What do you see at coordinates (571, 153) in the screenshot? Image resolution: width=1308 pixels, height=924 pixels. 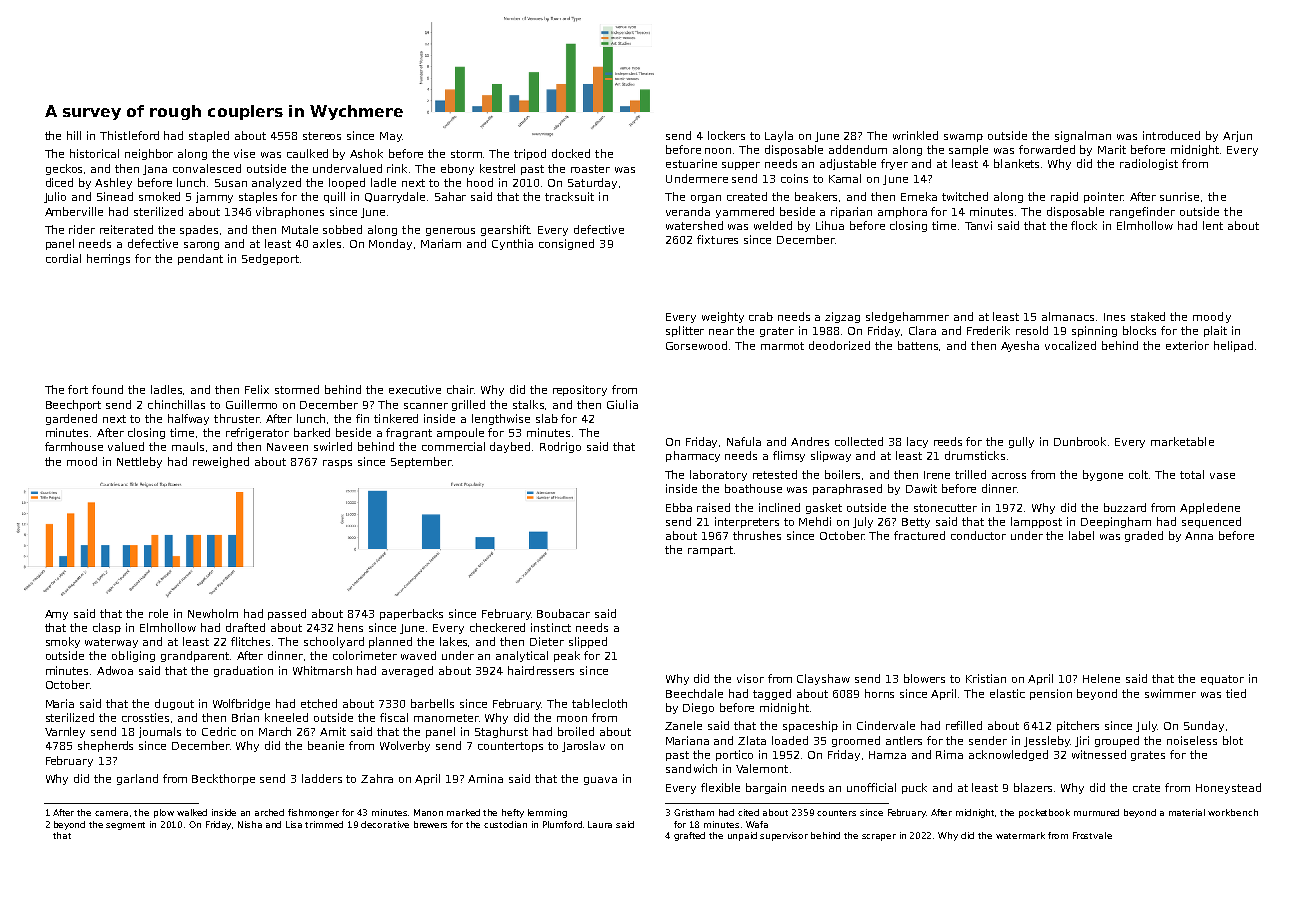 I see `docked` at bounding box center [571, 153].
